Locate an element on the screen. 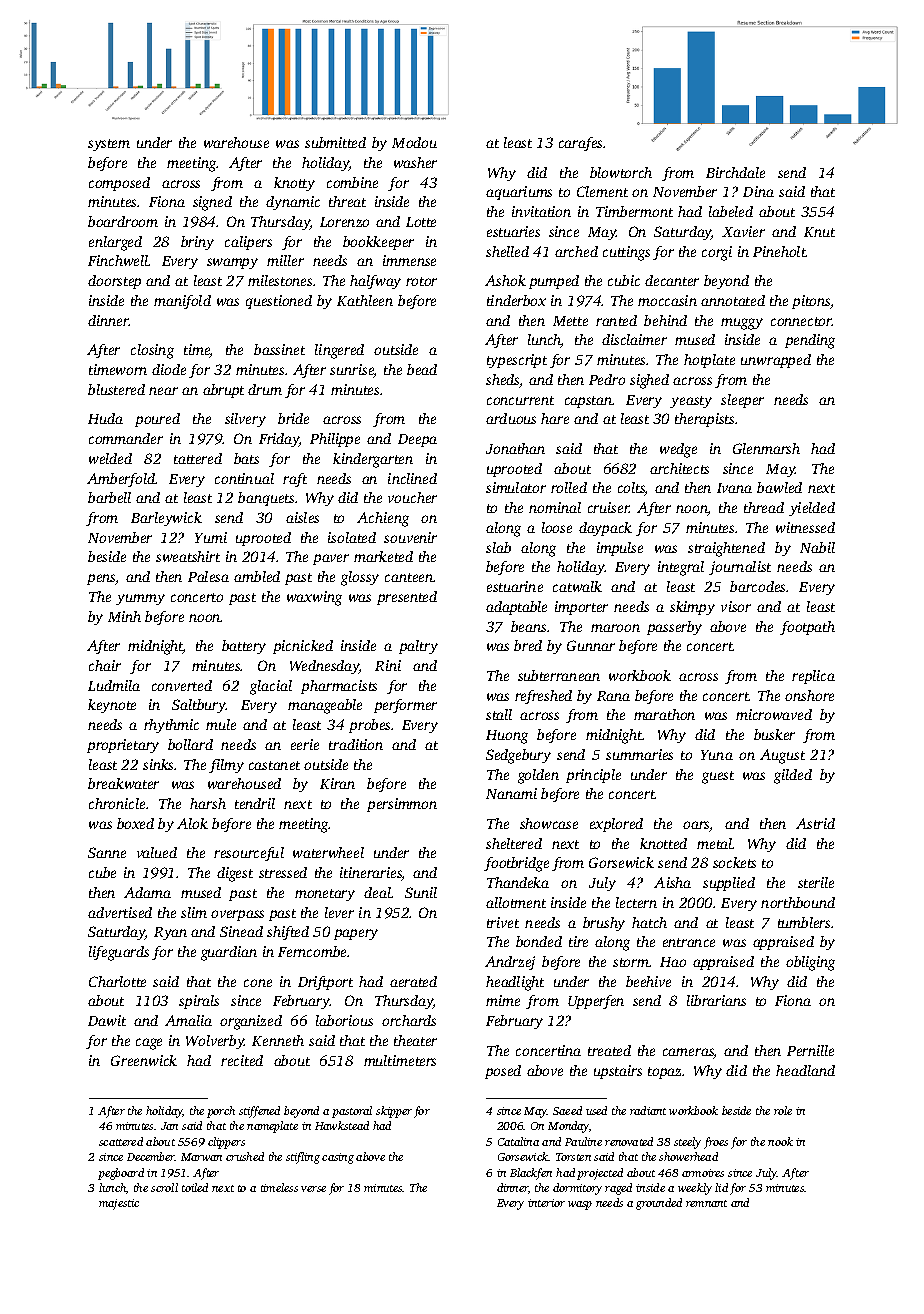 This screenshot has width=924, height=1314. hare is located at coordinates (555, 418).
